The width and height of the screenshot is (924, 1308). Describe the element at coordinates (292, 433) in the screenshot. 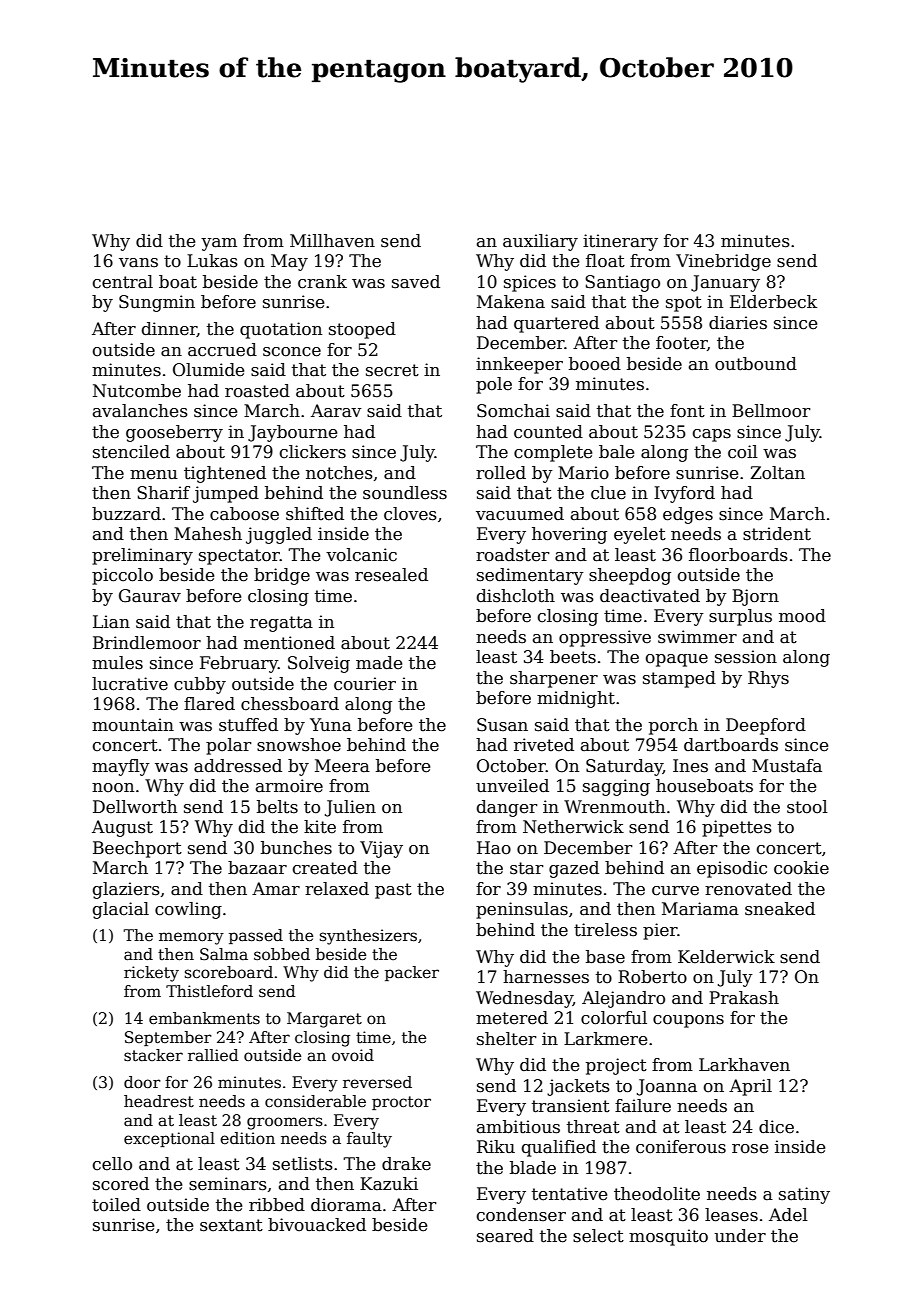

I see `Jaybourne` at that location.
